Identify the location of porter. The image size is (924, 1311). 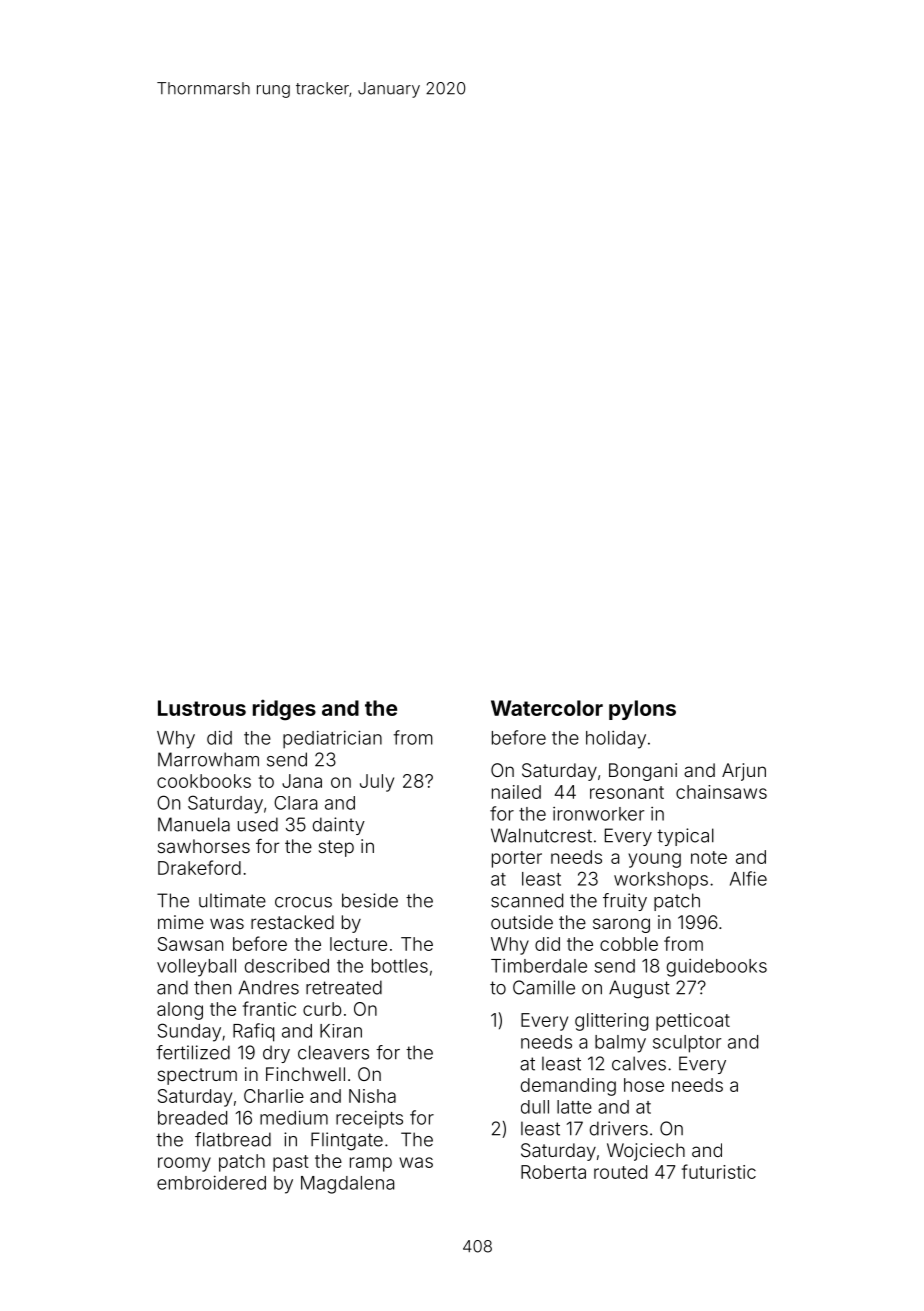
(517, 859).
